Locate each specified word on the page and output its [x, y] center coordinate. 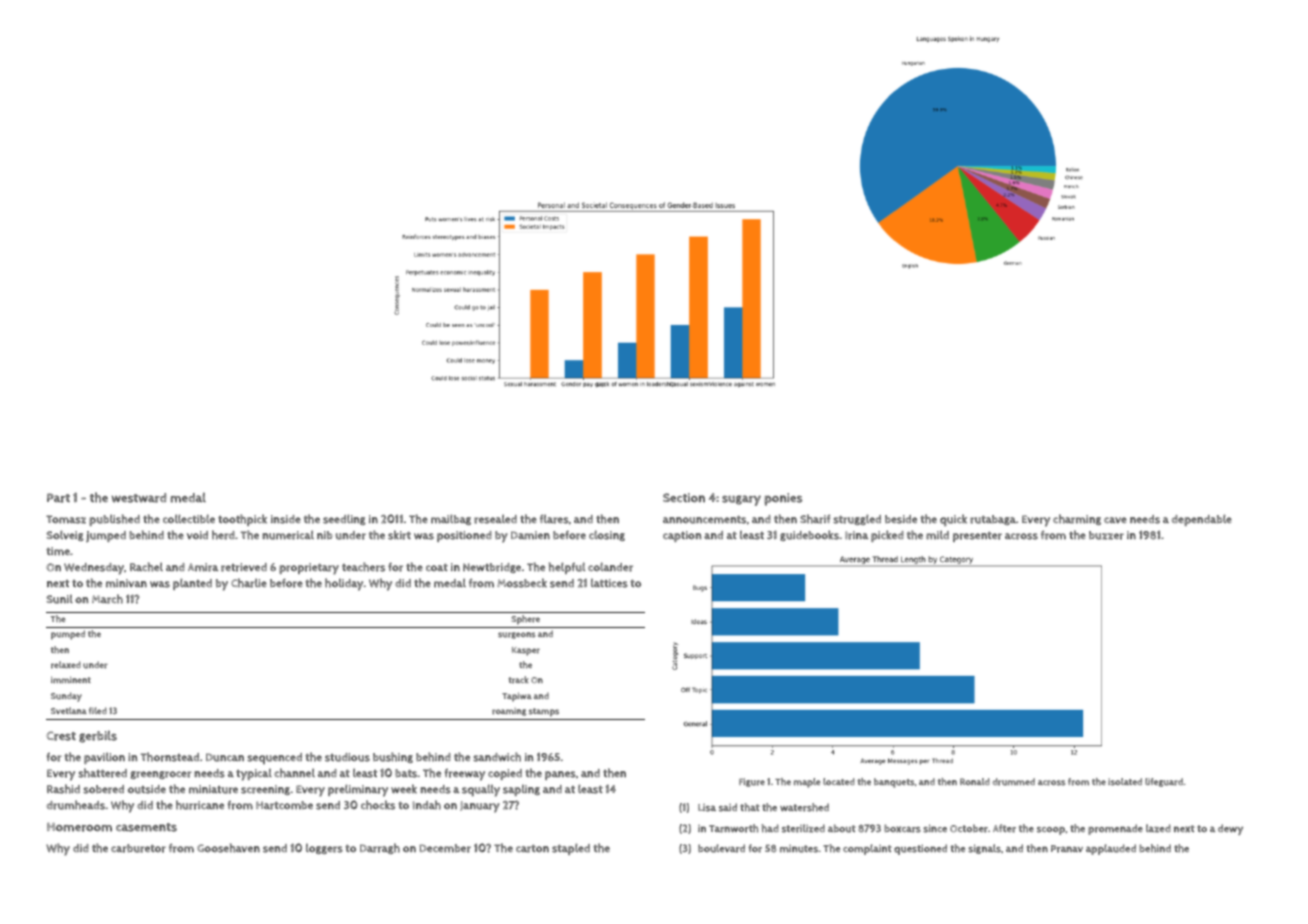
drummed [1014, 782]
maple [807, 783]
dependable [1202, 520]
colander [610, 567]
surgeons [516, 635]
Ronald [974, 781]
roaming [509, 712]
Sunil [59, 599]
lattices [609, 583]
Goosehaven [228, 848]
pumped [68, 635]
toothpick [242, 520]
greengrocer [161, 775]
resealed [495, 519]
